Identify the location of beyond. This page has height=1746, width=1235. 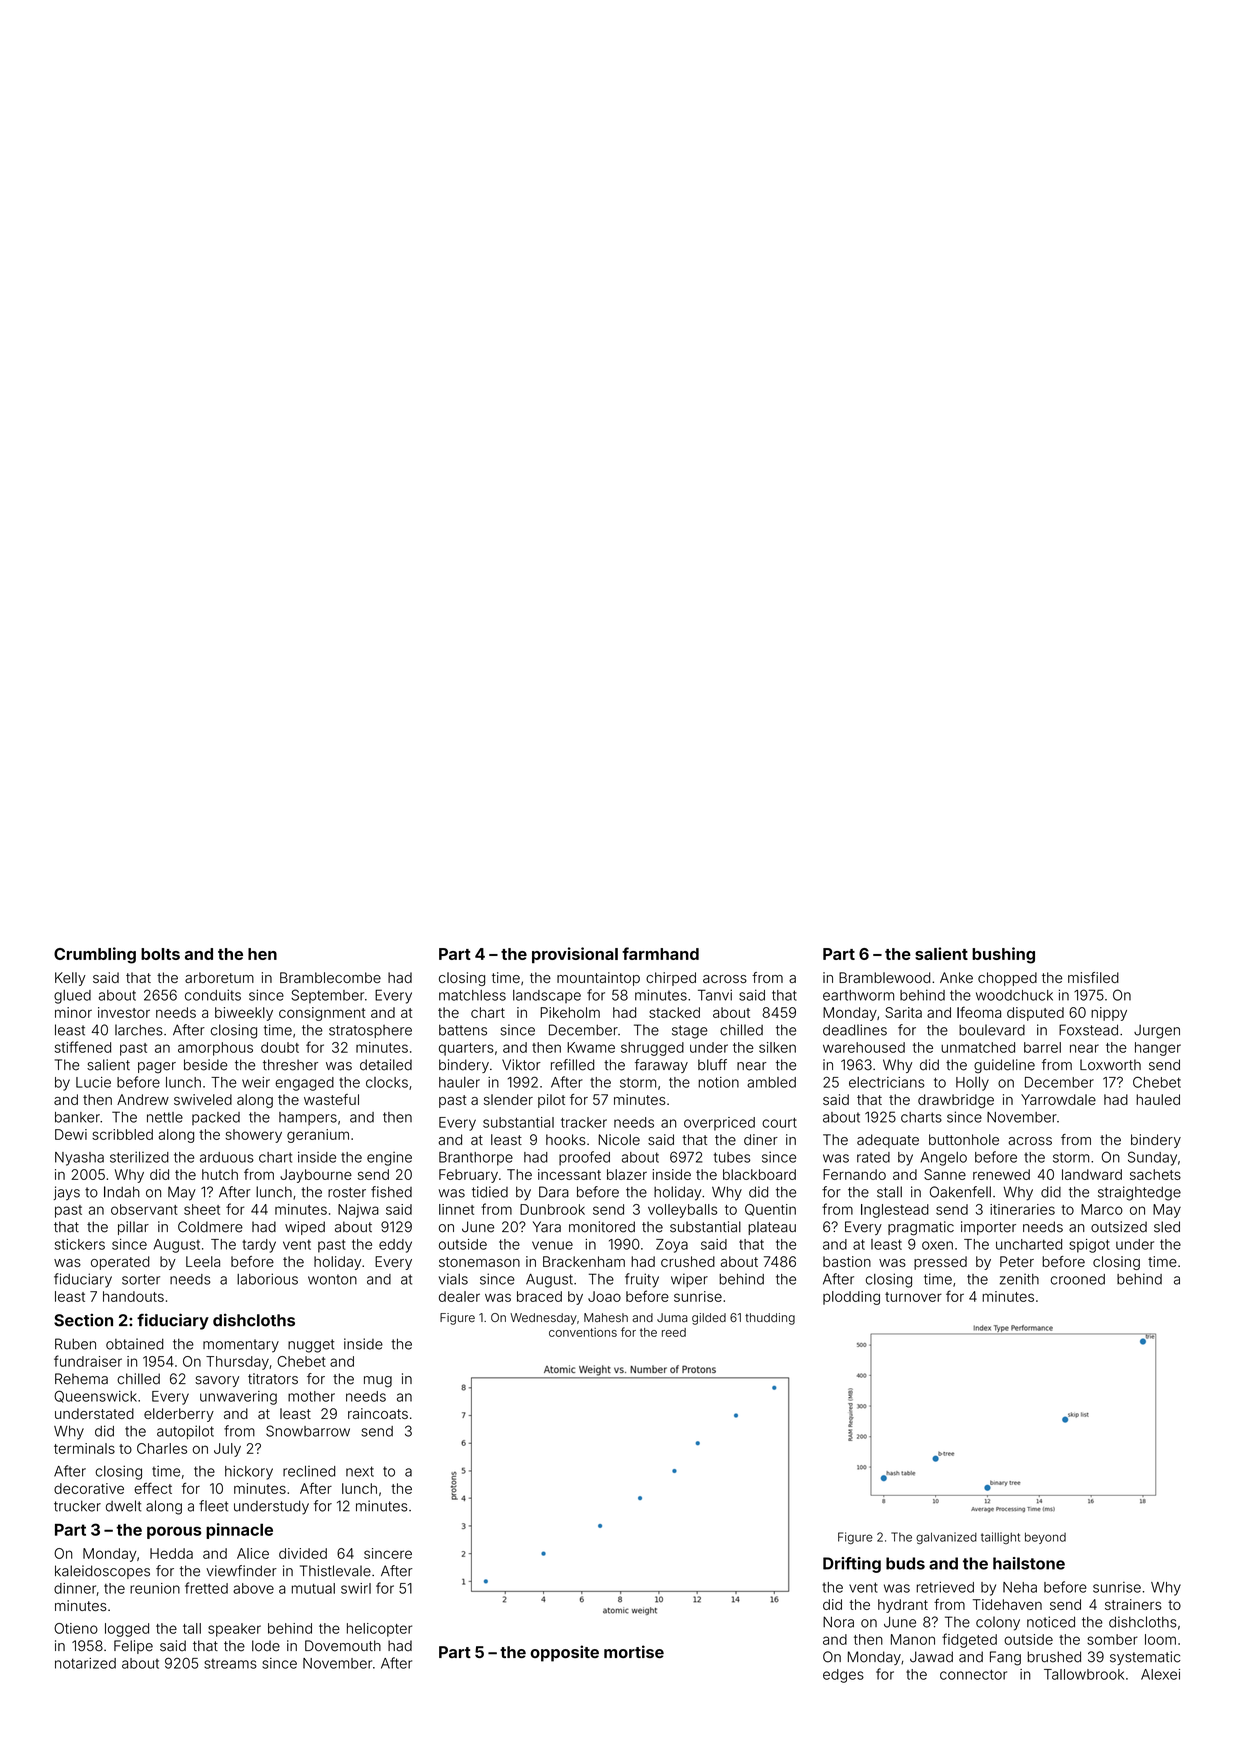
(1045, 1538).
